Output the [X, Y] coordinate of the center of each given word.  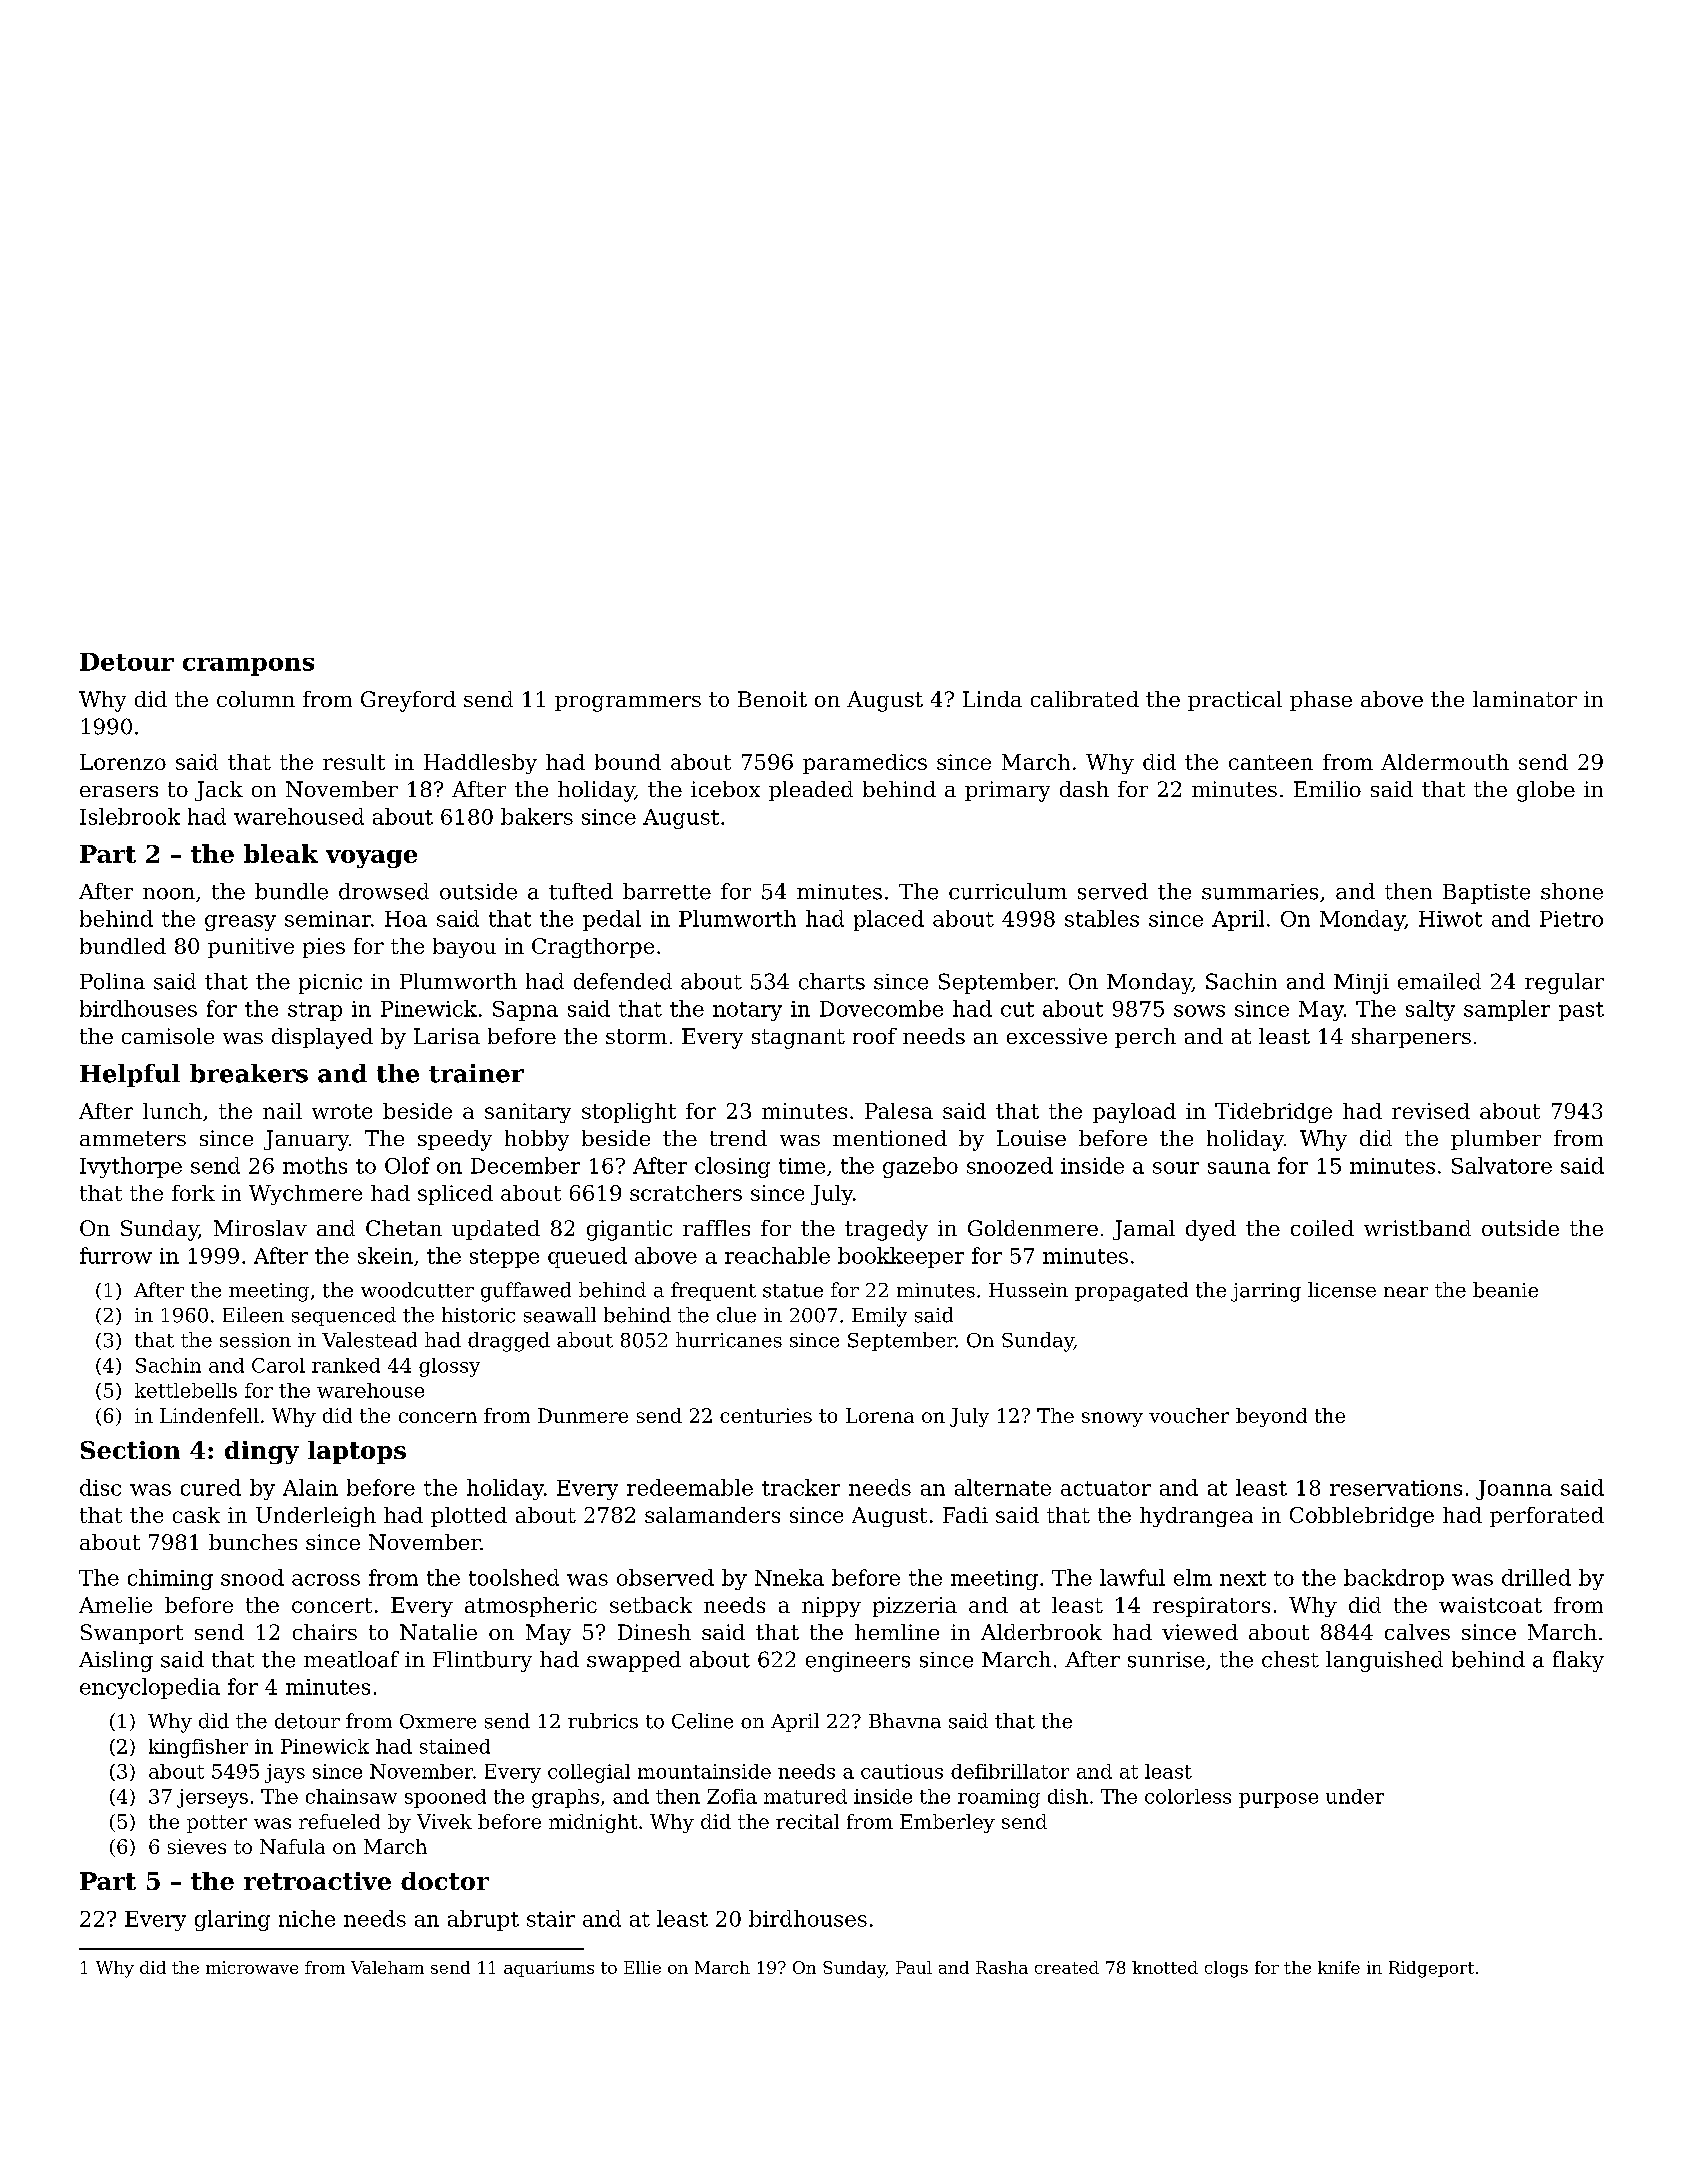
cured [211, 1487]
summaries [1260, 892]
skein [385, 1255]
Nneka [789, 1577]
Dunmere [583, 1415]
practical [1235, 701]
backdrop [1394, 1579]
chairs [325, 1632]
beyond [1271, 1417]
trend [738, 1138]
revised [1431, 1111]
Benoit [772, 699]
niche [307, 1918]
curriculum [1008, 891]
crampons [248, 667]
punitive [251, 948]
